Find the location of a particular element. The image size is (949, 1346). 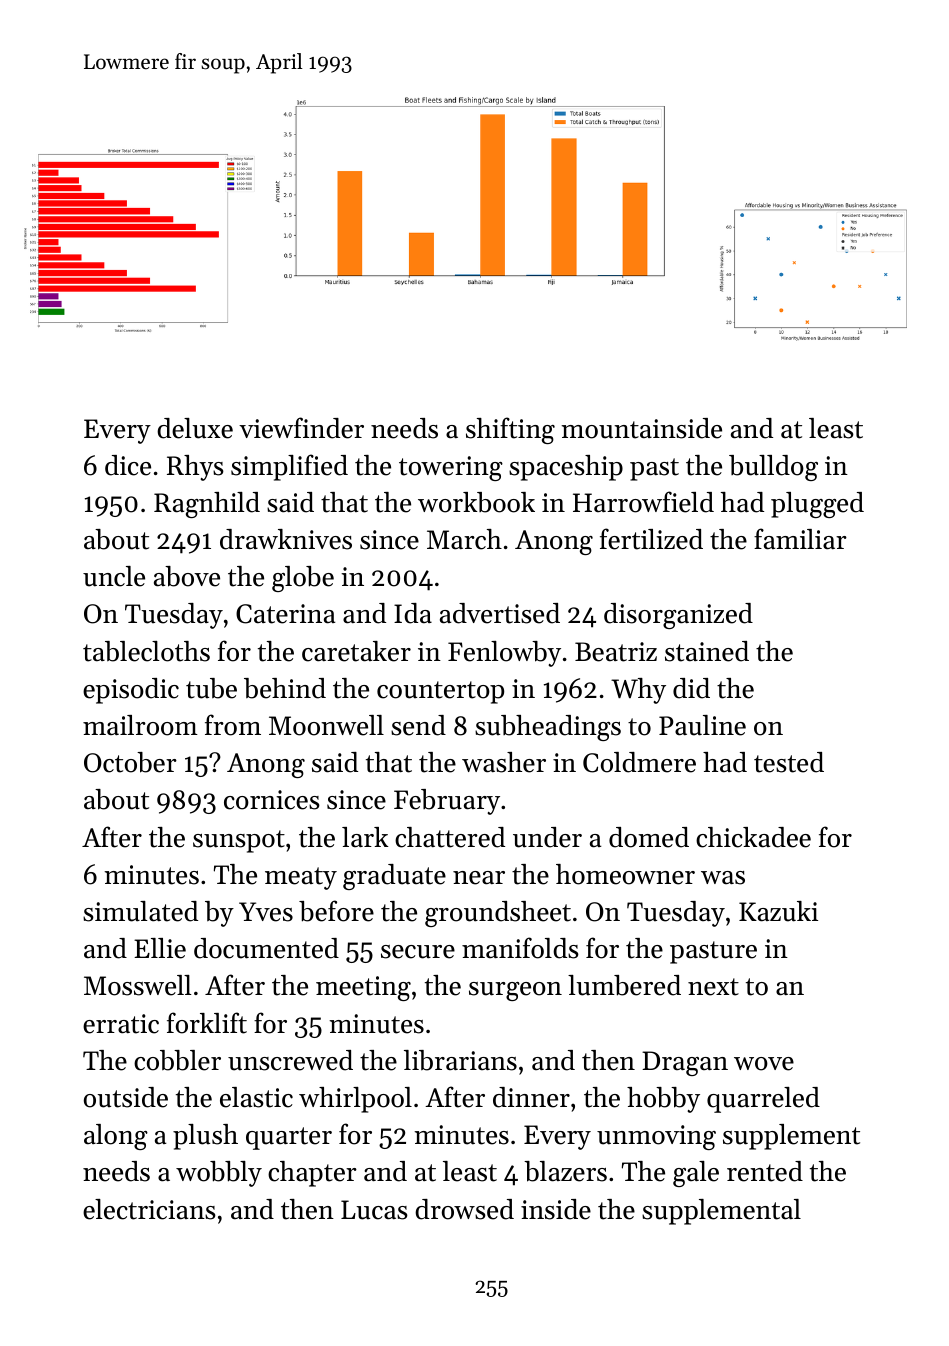

cornices is located at coordinates (272, 800).
